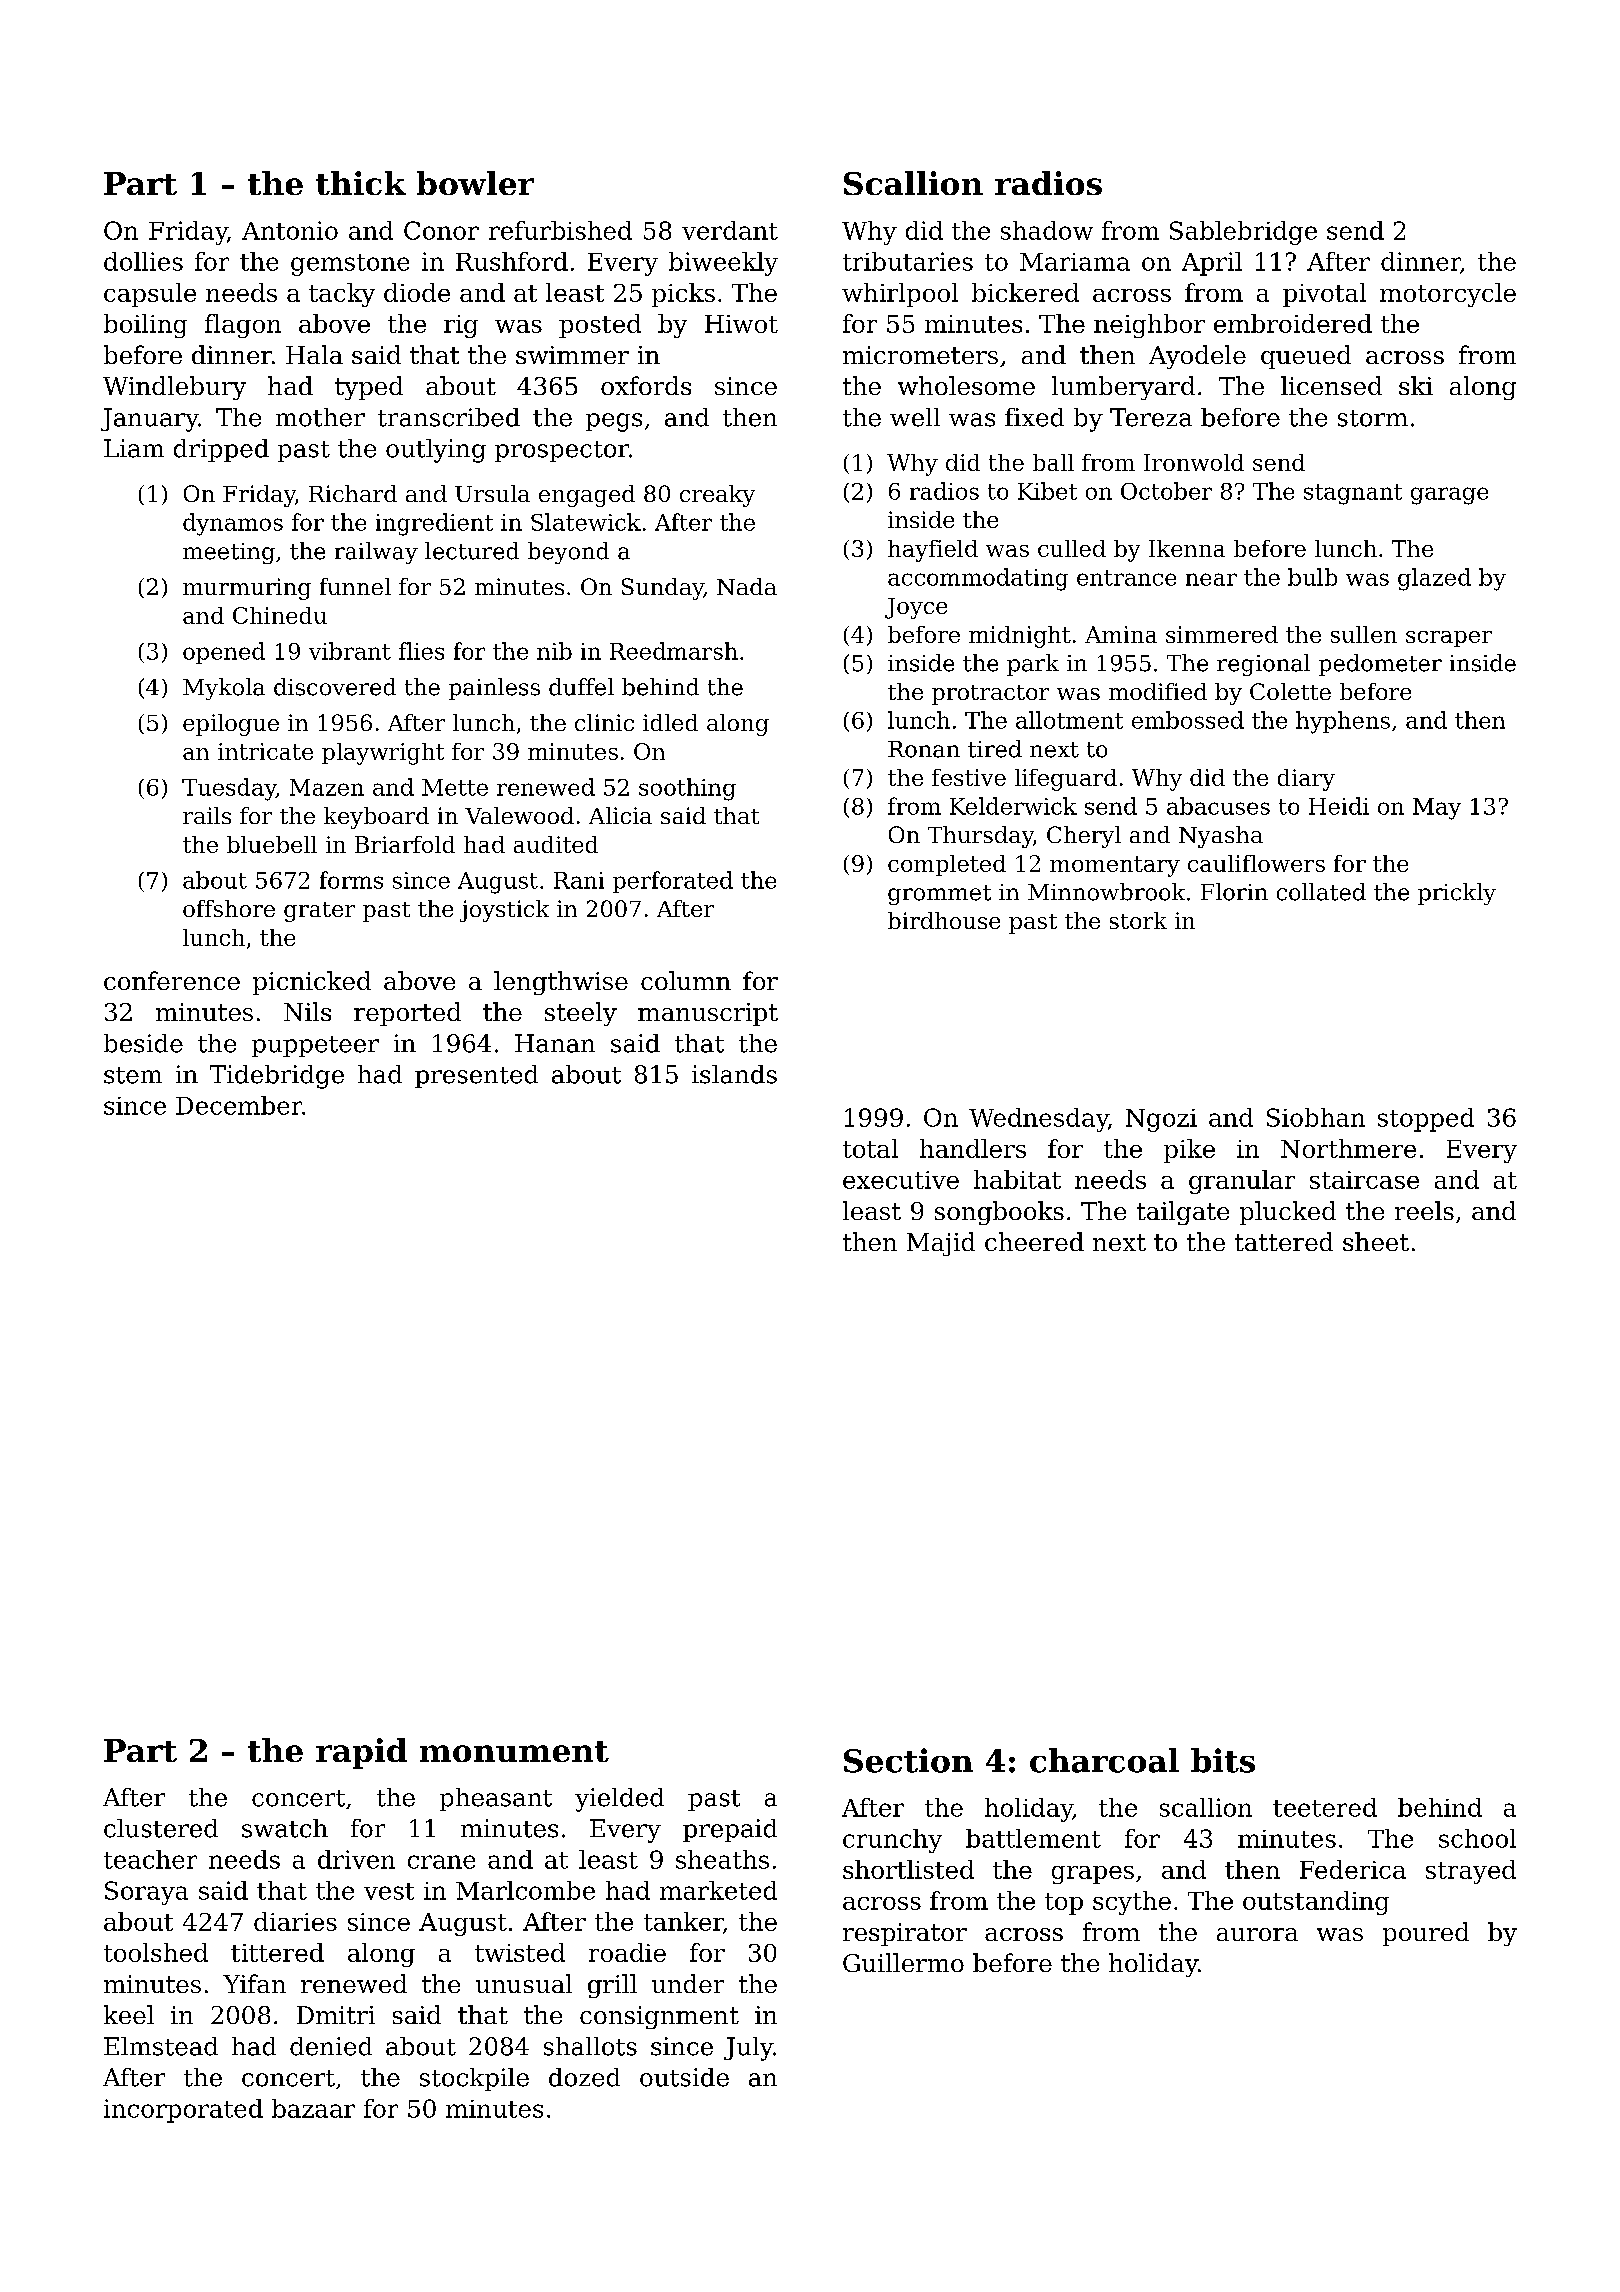 This screenshot has width=1620, height=2292. I want to click on Section, so click(908, 1760).
